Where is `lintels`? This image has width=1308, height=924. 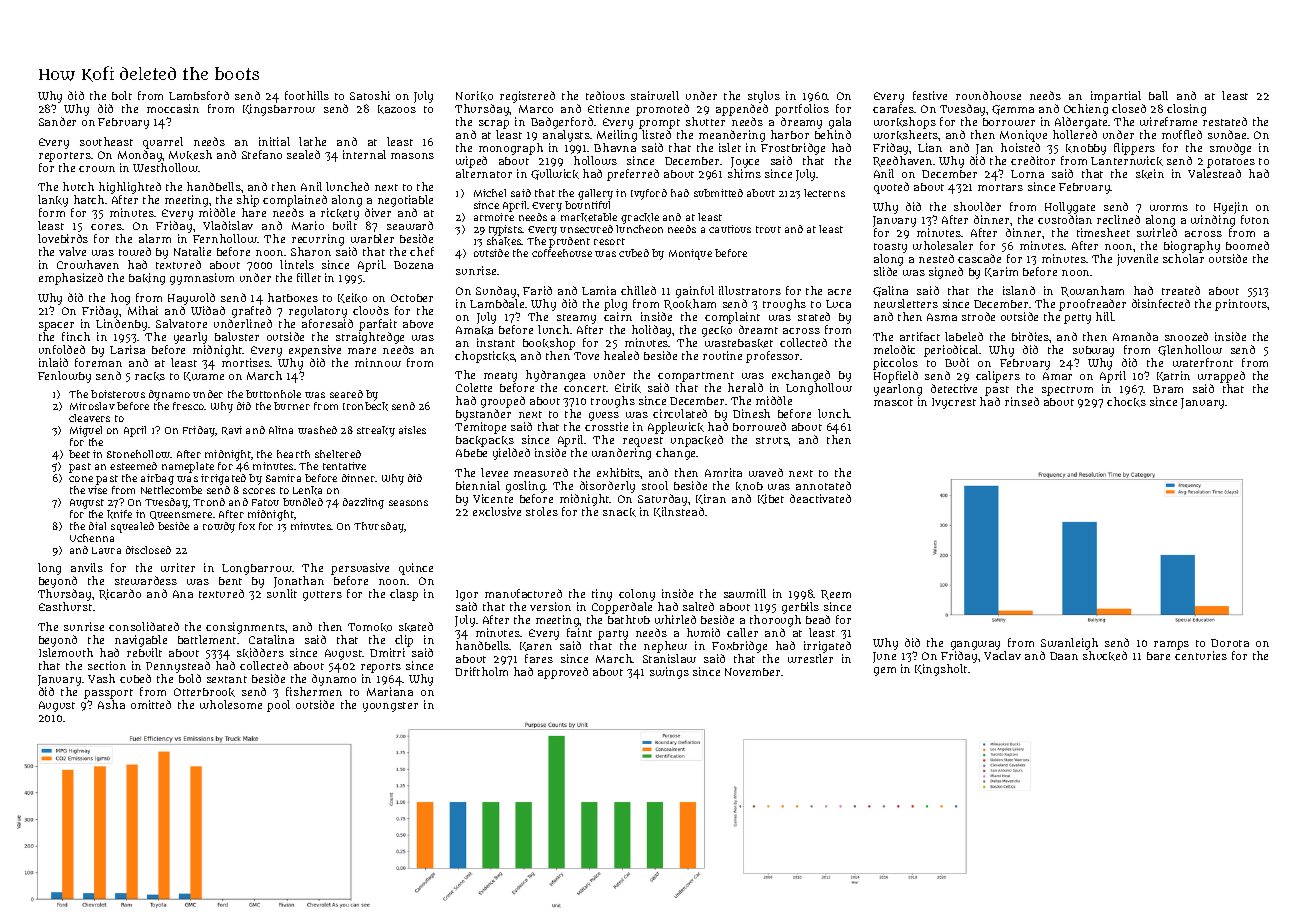
lintels is located at coordinates (297, 264).
